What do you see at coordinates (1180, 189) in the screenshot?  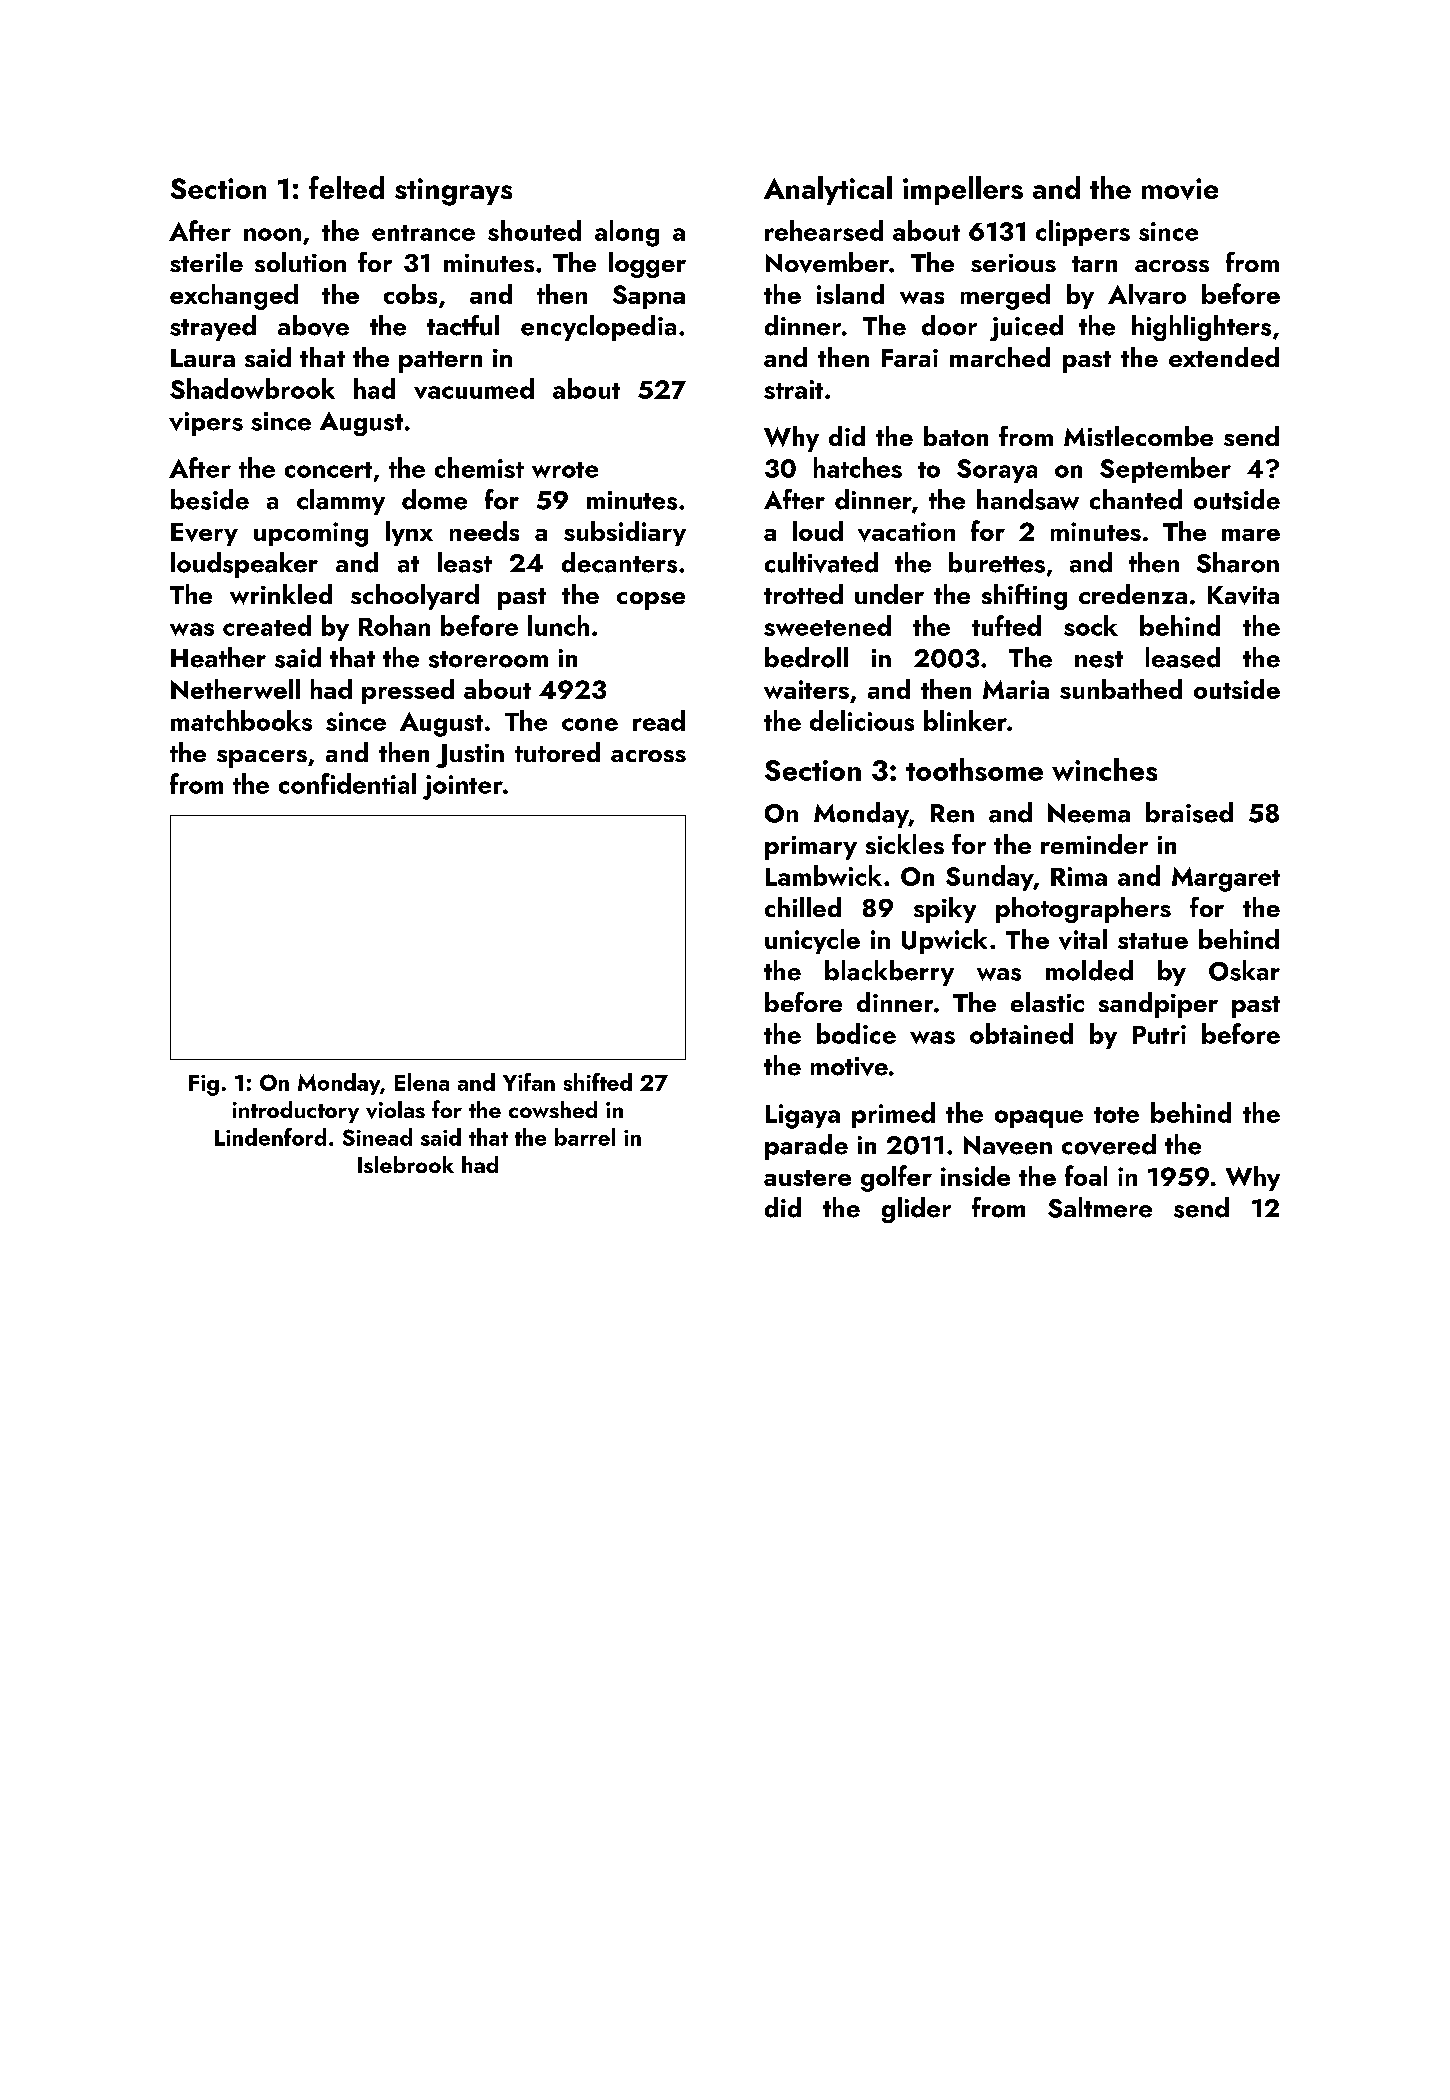 I see `movie` at bounding box center [1180, 189].
